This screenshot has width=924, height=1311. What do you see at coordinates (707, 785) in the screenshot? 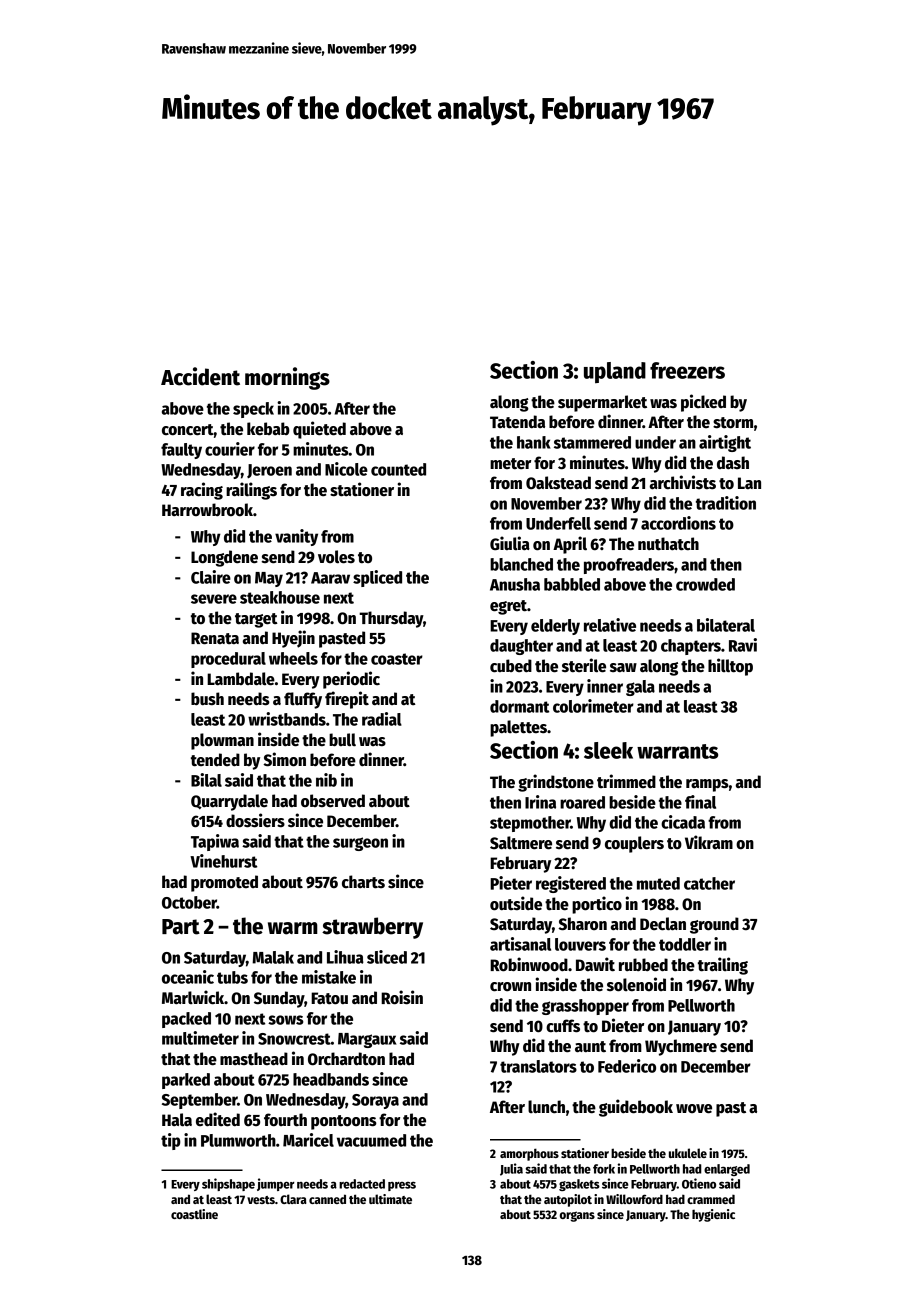
I see `ramps` at bounding box center [707, 785].
